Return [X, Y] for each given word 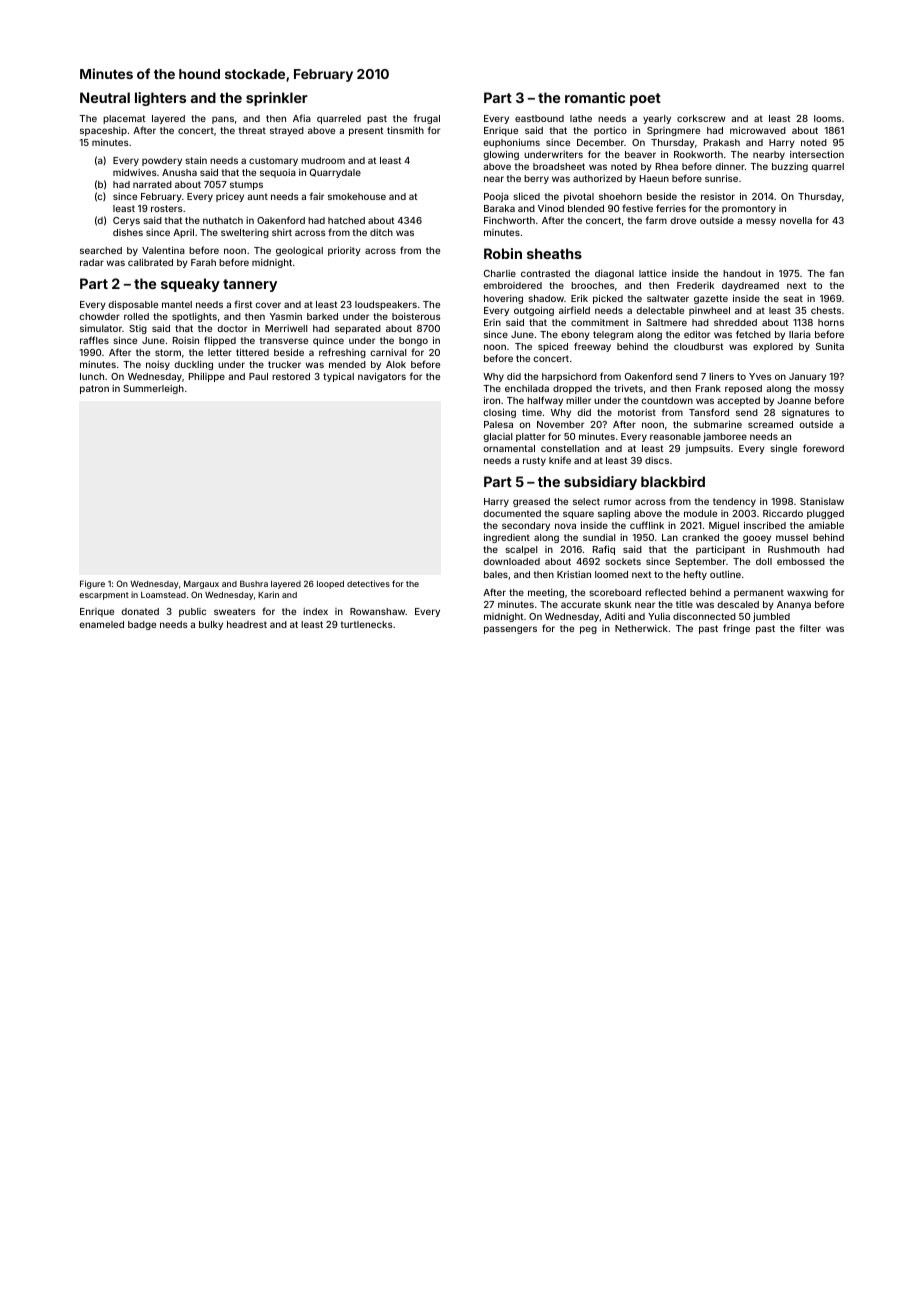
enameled [101, 624]
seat [793, 298]
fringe [736, 629]
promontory [749, 209]
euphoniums [511, 143]
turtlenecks [367, 624]
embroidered [512, 285]
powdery [162, 161]
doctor [232, 328]
